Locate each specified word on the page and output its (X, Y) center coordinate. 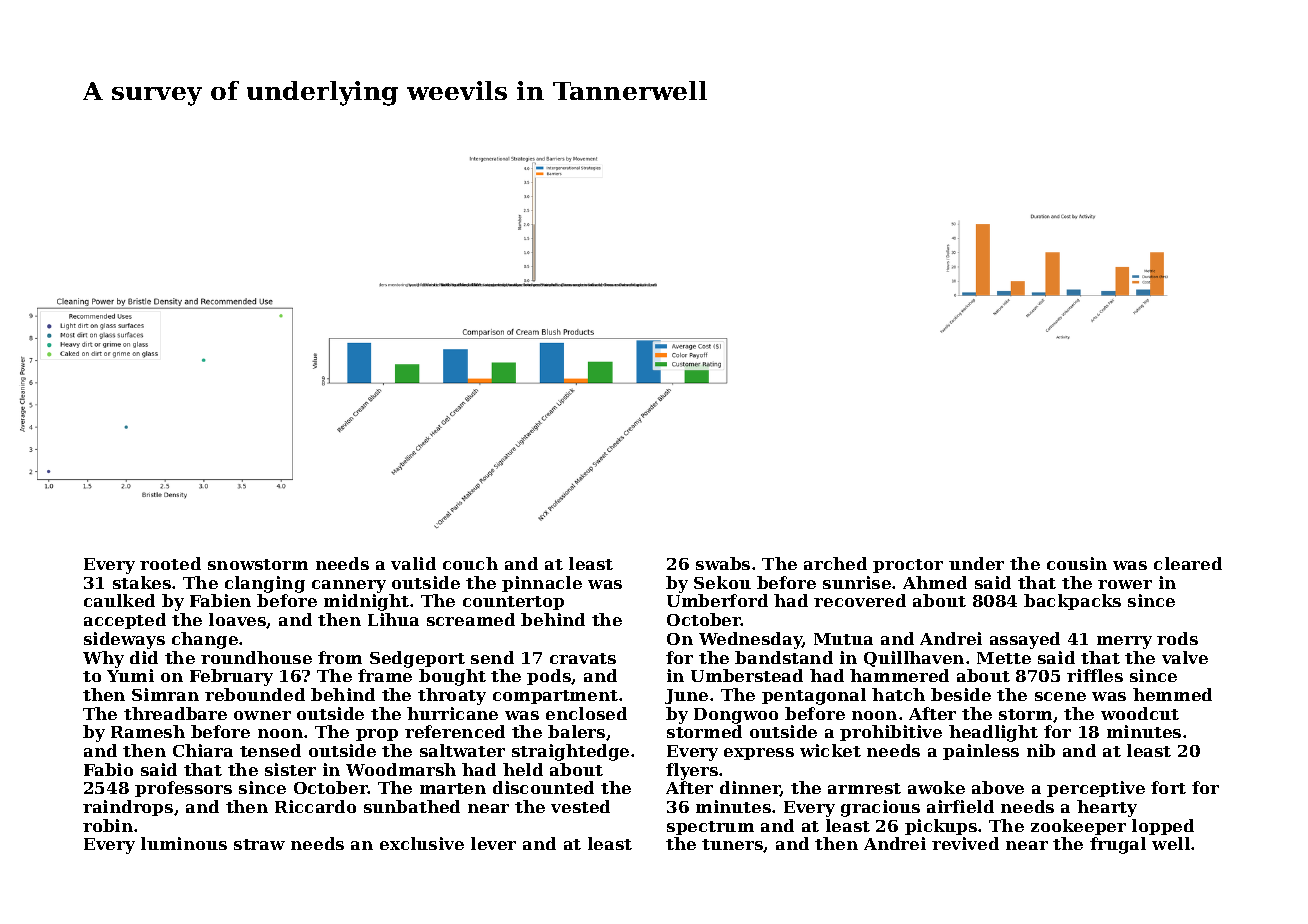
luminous (184, 843)
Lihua (393, 619)
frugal (1118, 845)
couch (470, 563)
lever (493, 843)
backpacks (1072, 602)
